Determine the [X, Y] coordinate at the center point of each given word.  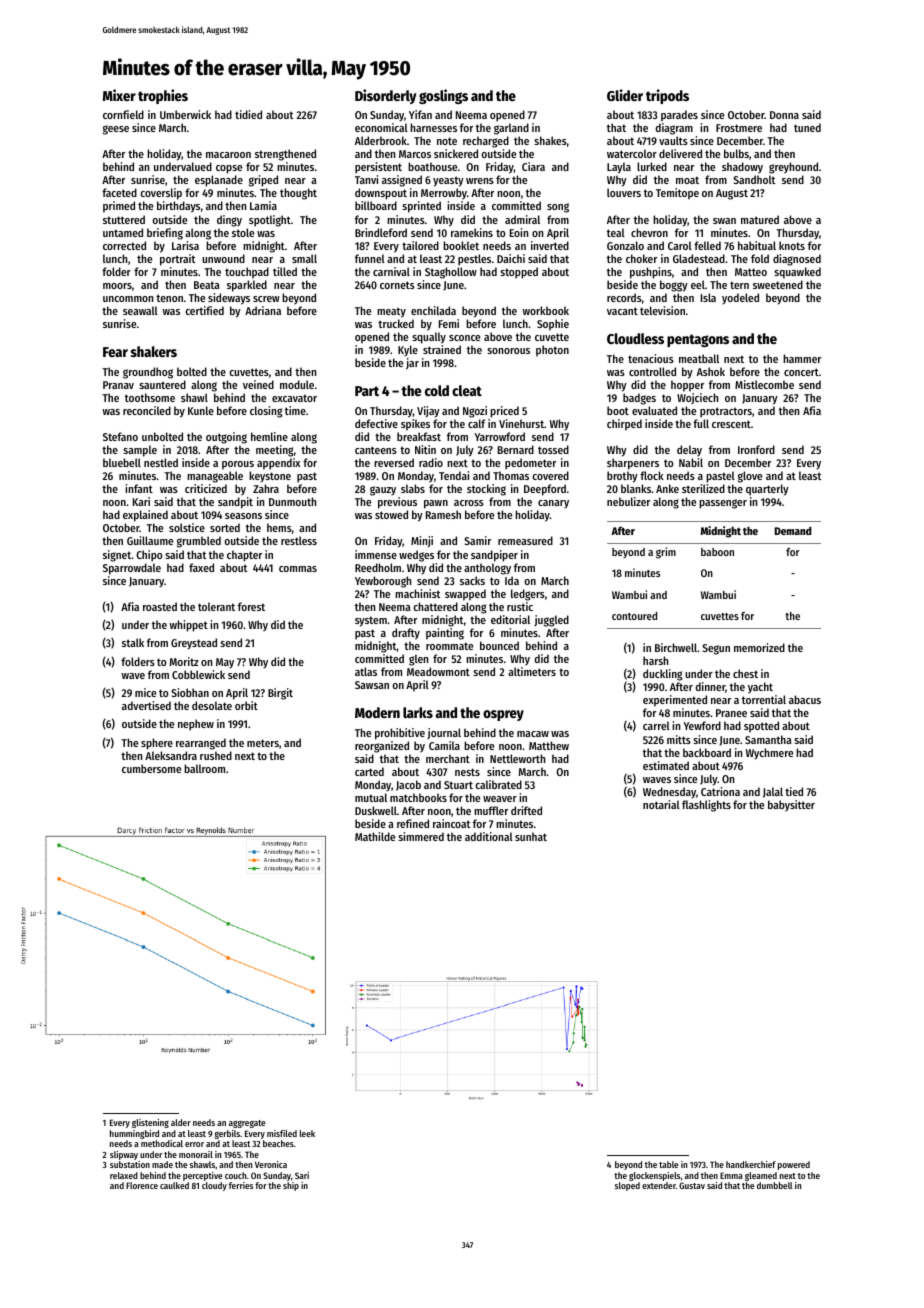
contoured [634, 616]
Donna [784, 115]
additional [489, 836]
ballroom [204, 768]
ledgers [528, 595]
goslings [443, 96]
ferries [241, 1185]
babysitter [791, 806]
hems [279, 527]
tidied [248, 114]
